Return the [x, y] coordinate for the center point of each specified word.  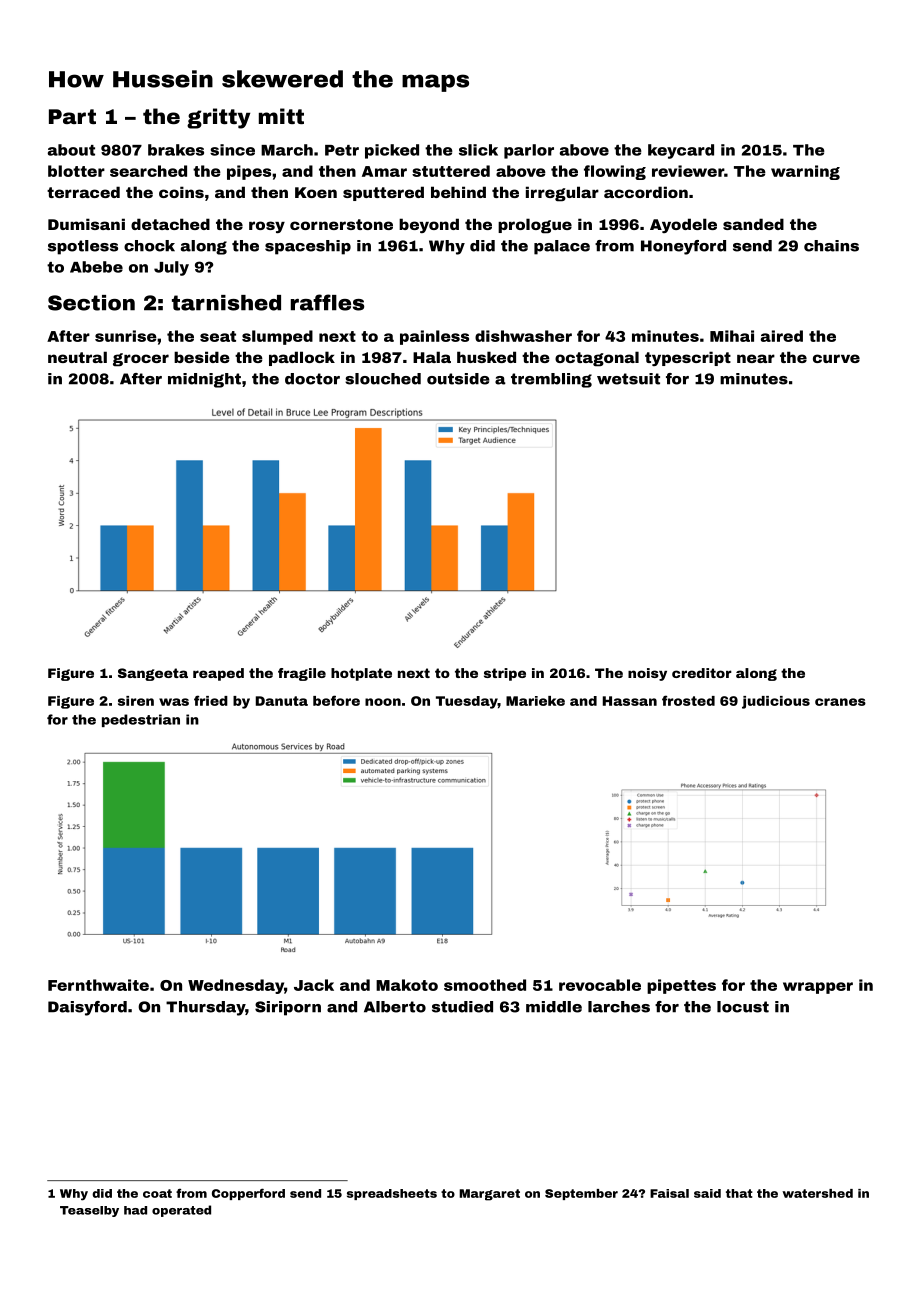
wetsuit [628, 379]
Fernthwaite [98, 985]
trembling [551, 380]
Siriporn [288, 1008]
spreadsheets [392, 1194]
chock [149, 246]
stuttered [451, 171]
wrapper [818, 988]
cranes [840, 702]
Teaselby [89, 1211]
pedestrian [141, 720]
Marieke [535, 701]
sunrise [126, 336]
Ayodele [683, 225]
